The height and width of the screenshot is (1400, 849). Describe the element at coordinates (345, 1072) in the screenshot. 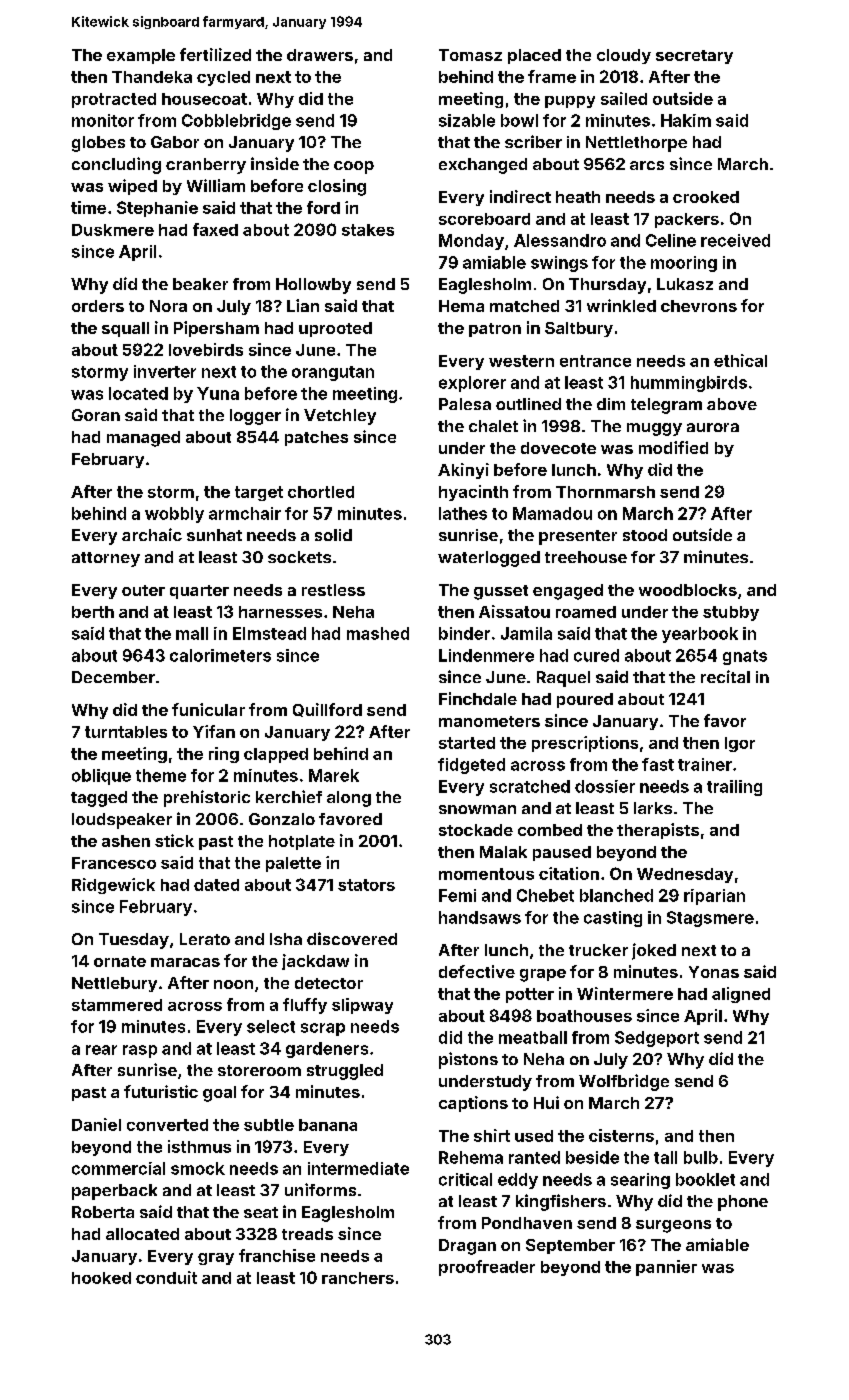

I see `struggled` at that location.
